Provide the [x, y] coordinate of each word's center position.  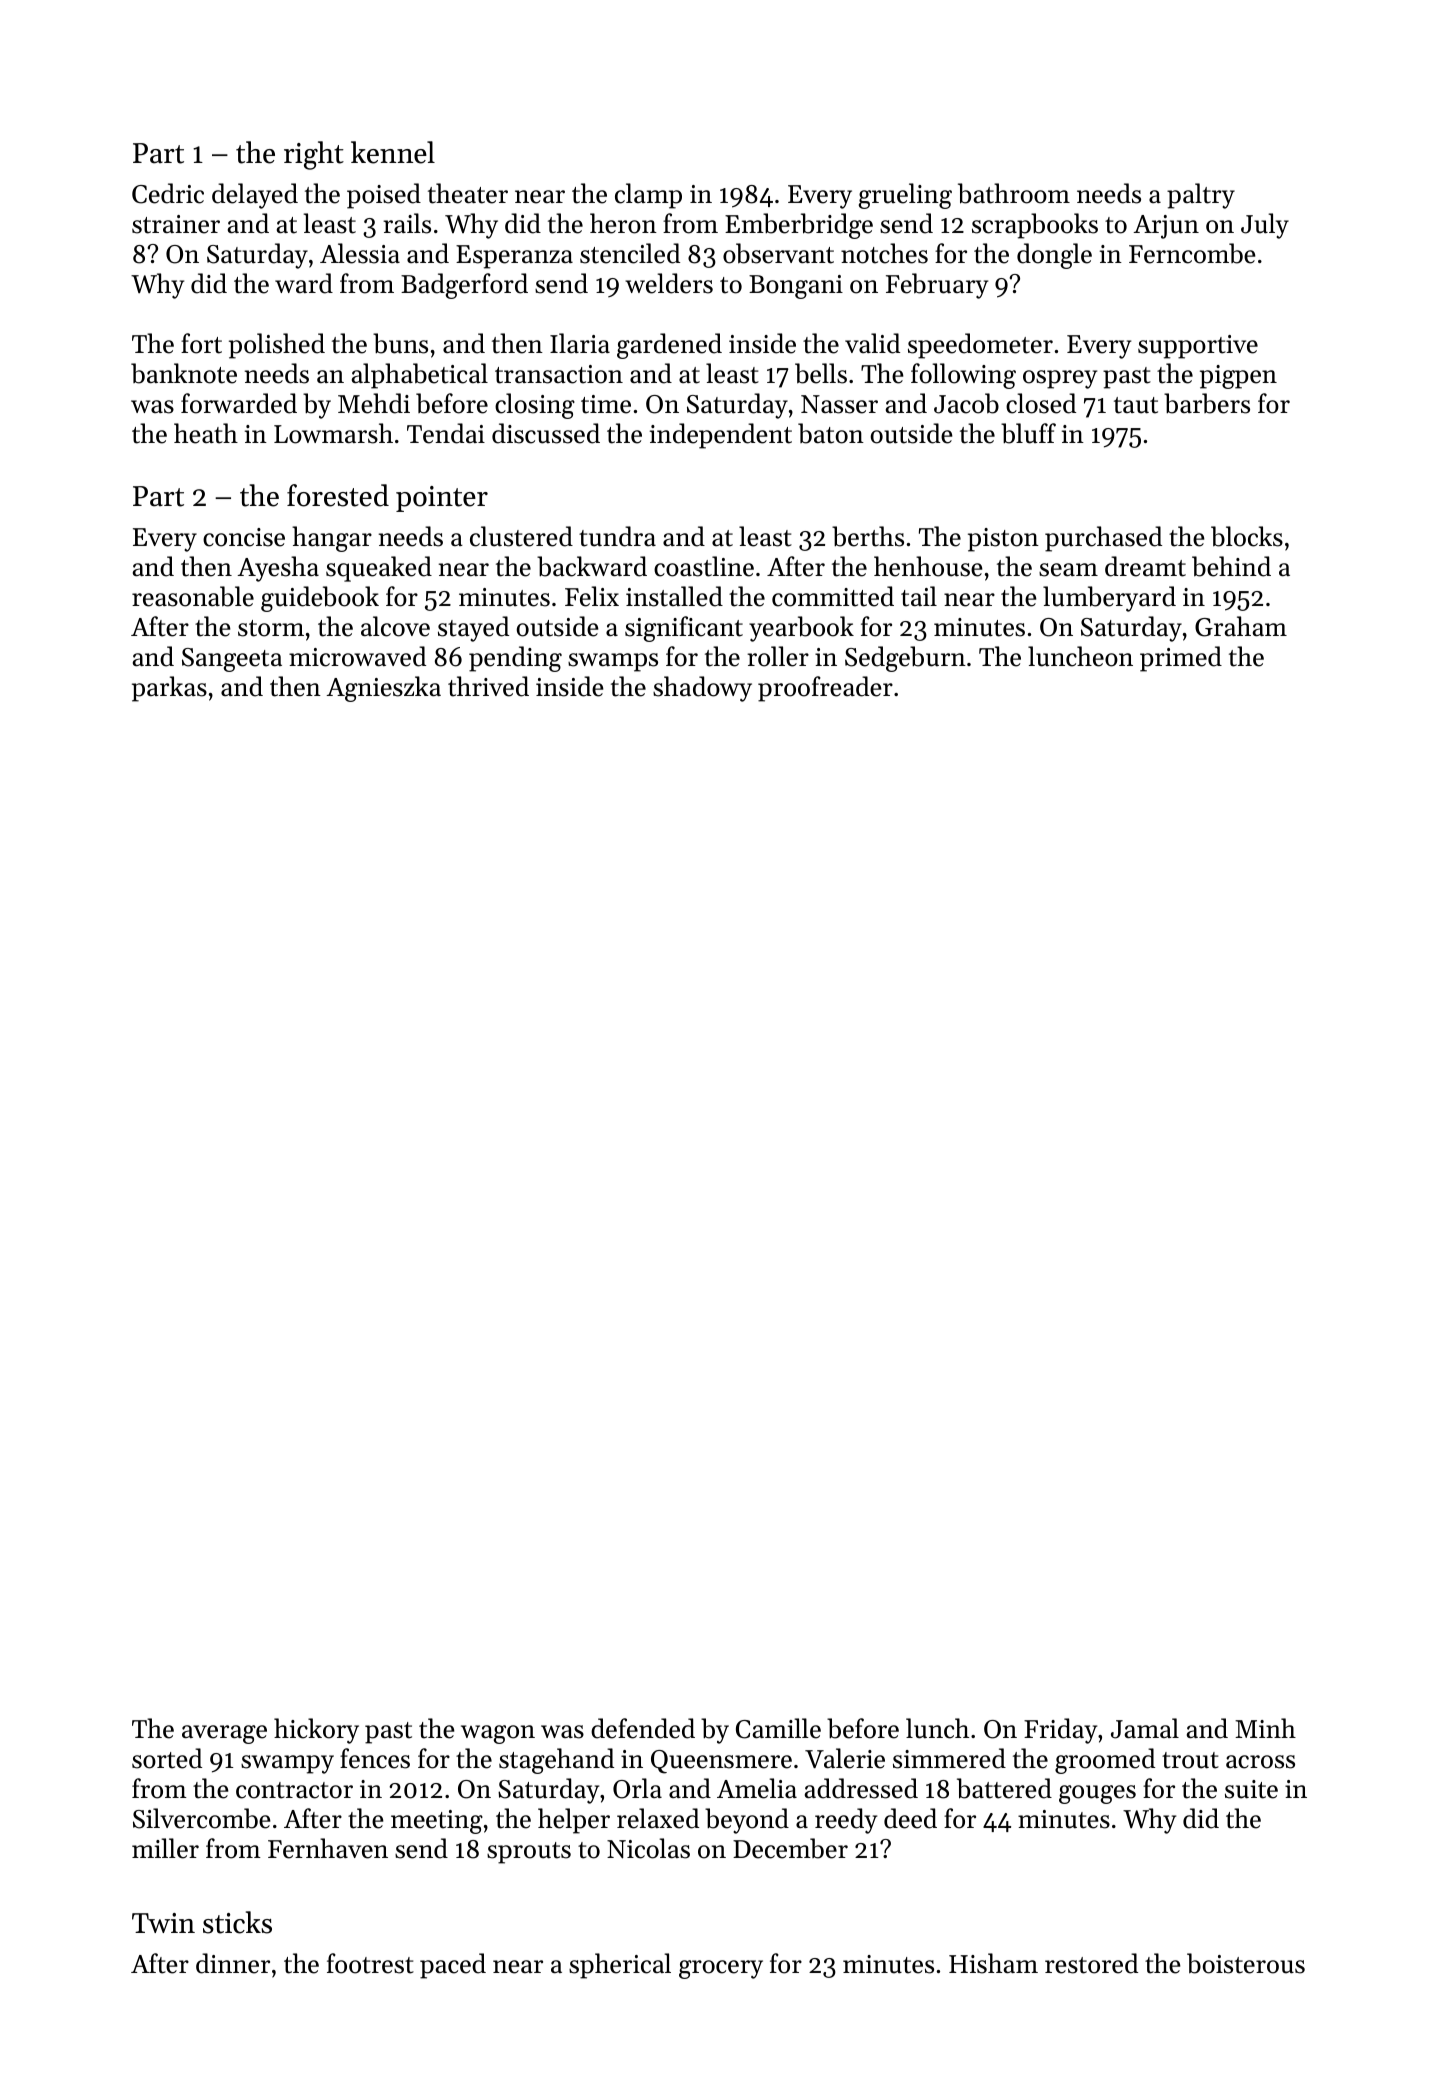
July [1265, 226]
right [314, 155]
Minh [1265, 1728]
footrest [370, 1963]
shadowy [702, 689]
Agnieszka [383, 689]
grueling [905, 196]
